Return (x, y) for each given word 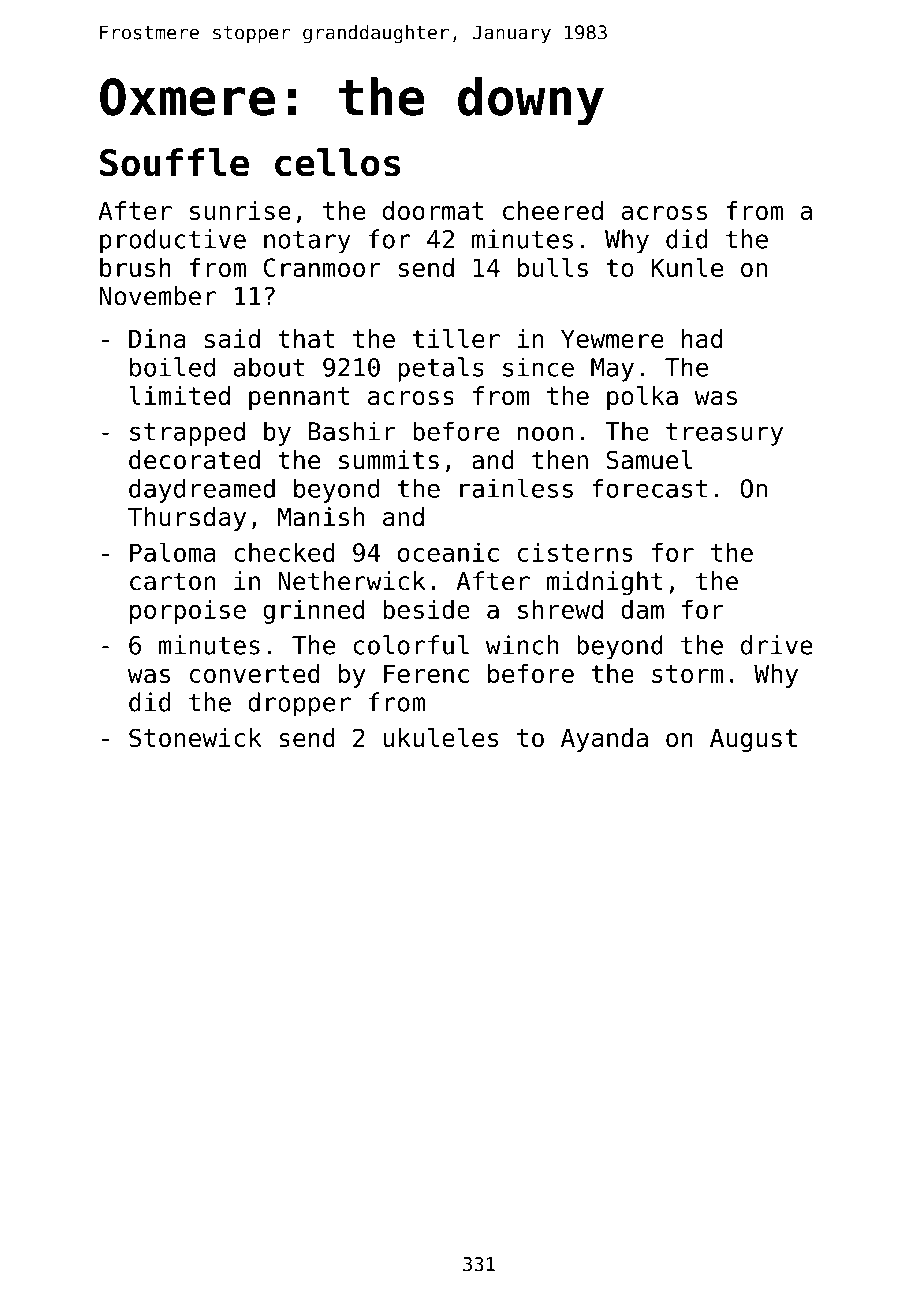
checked (284, 552)
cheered (553, 210)
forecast (649, 488)
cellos (337, 162)
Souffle (174, 162)
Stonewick (195, 737)
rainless (516, 488)
